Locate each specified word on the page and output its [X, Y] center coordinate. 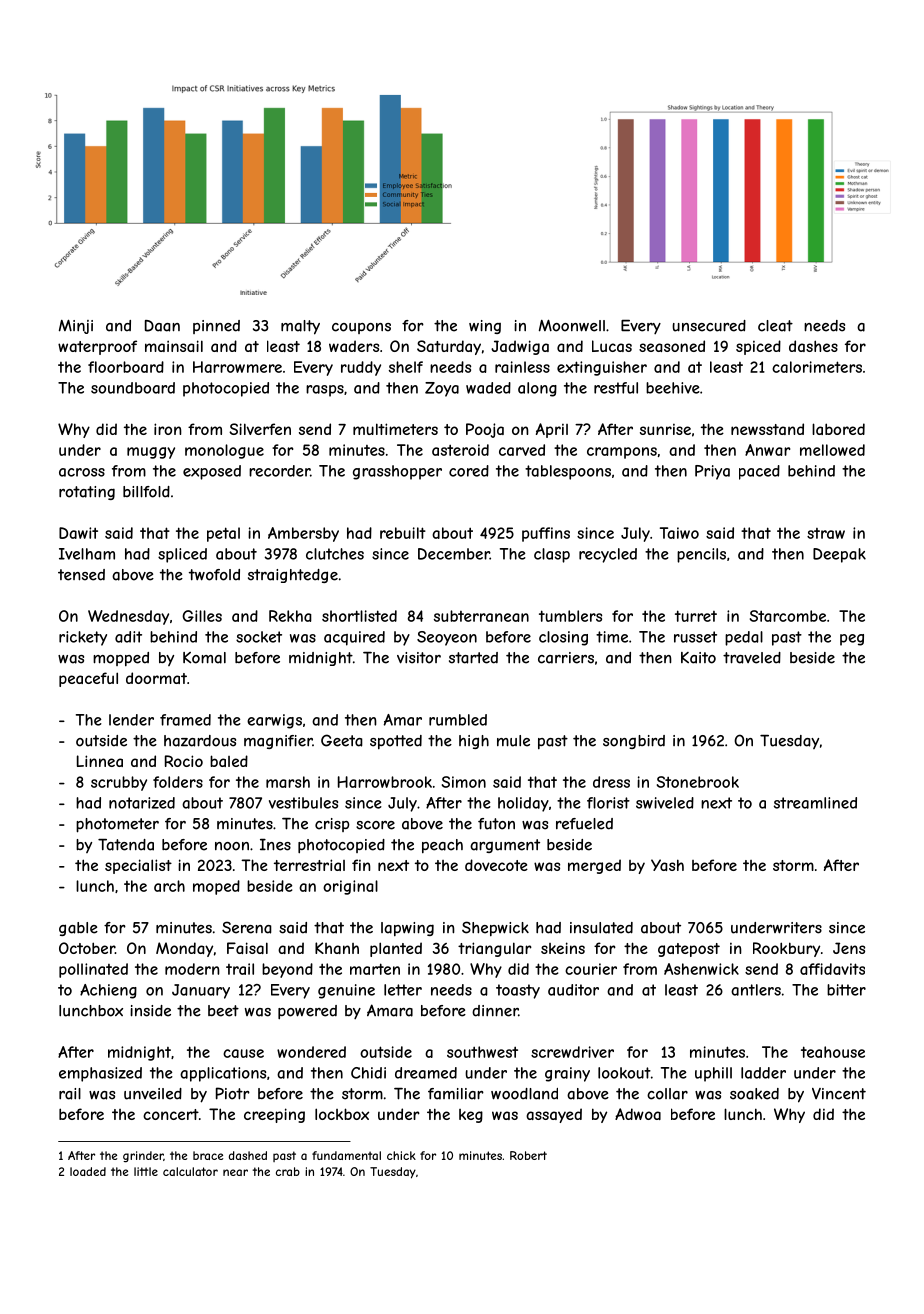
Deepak [839, 555]
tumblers [570, 616]
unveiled [153, 1094]
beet [223, 1011]
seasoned [672, 346]
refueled [584, 824]
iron [168, 429]
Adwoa [638, 1114]
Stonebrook [698, 782]
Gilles [202, 616]
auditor [573, 990]
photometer [117, 825]
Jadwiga [520, 347]
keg [471, 1116]
